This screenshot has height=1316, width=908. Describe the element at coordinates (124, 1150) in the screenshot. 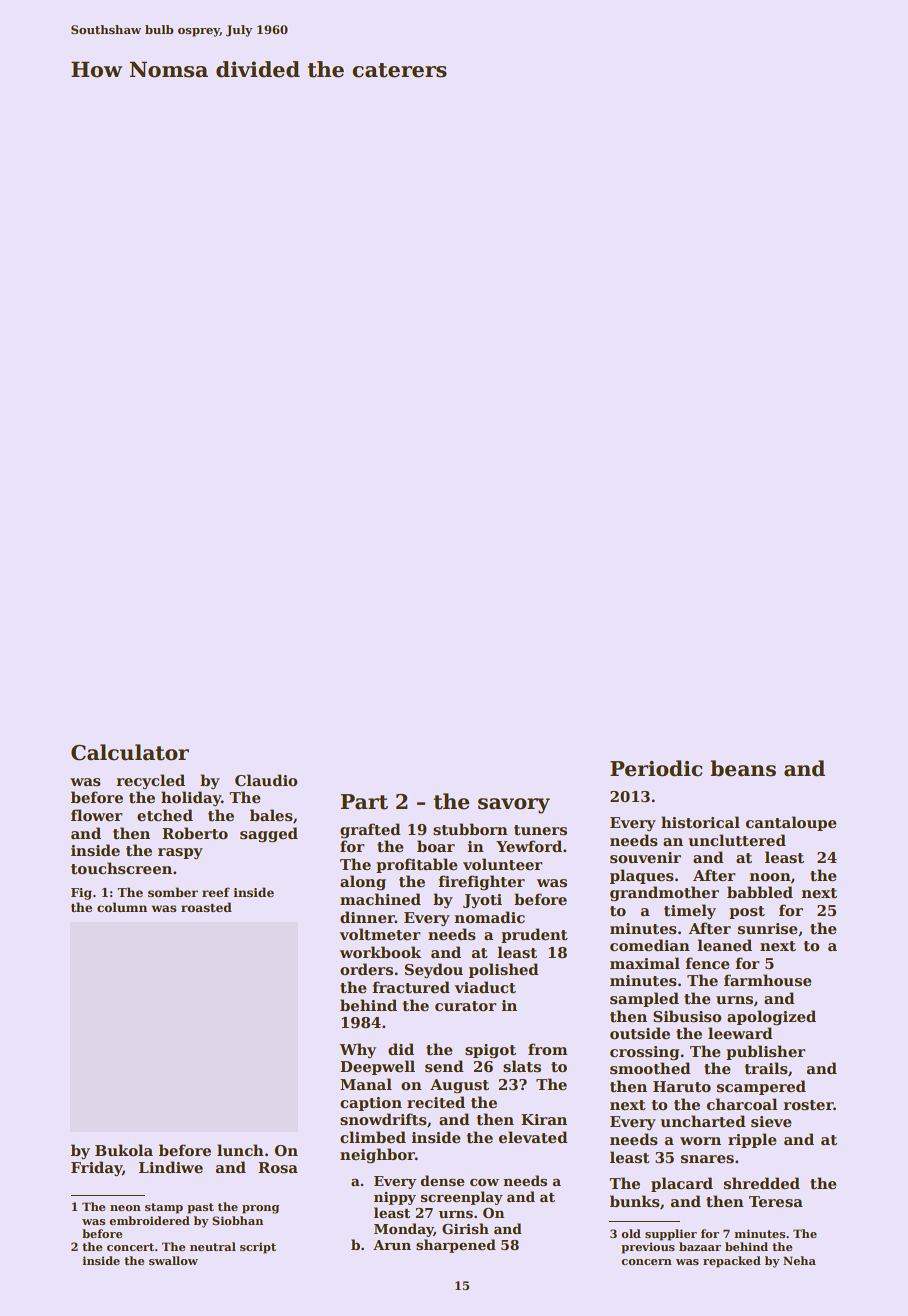

I see `Bukola` at that location.
